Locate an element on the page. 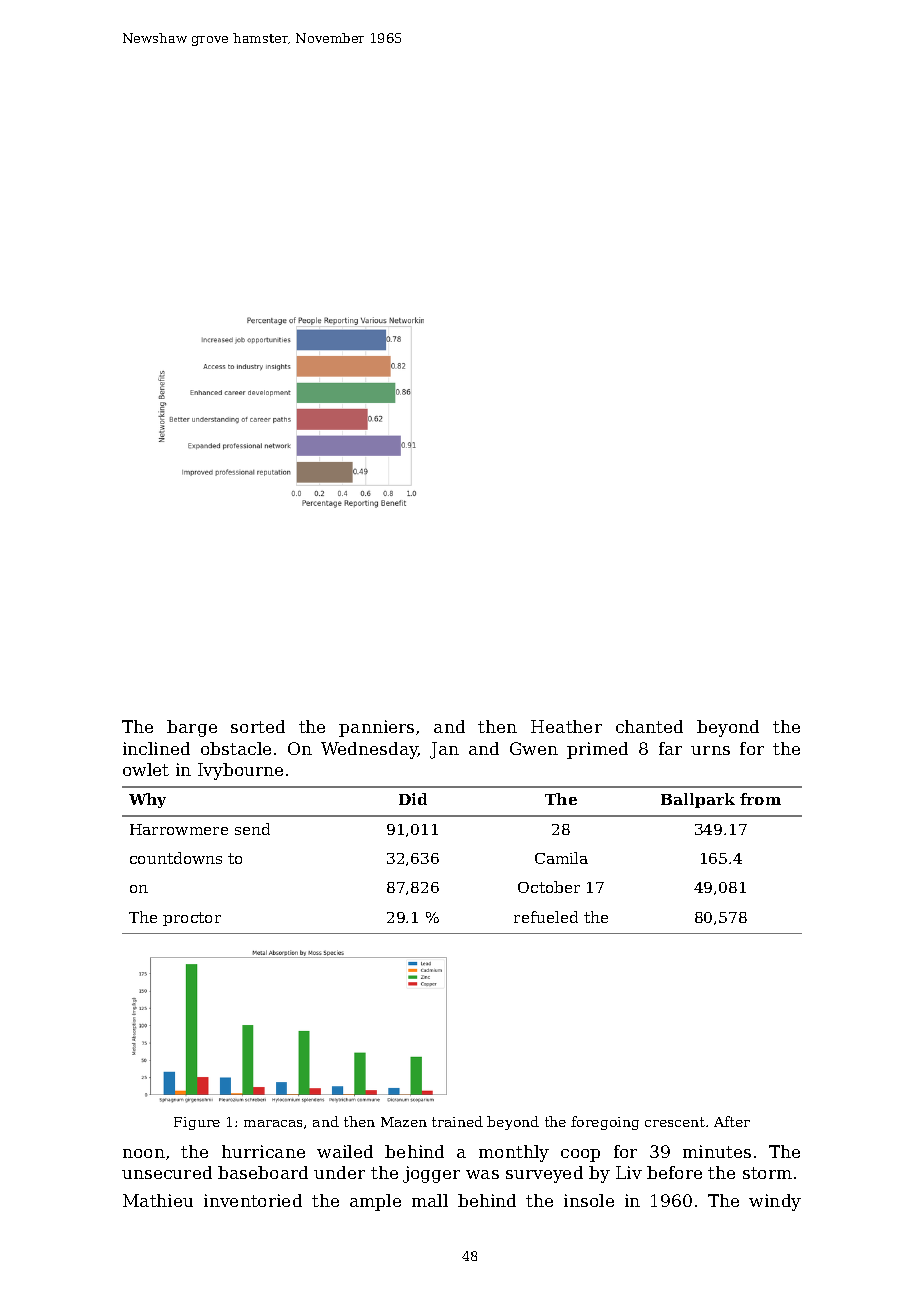 This document has width=924, height=1314. refueled is located at coordinates (546, 917).
